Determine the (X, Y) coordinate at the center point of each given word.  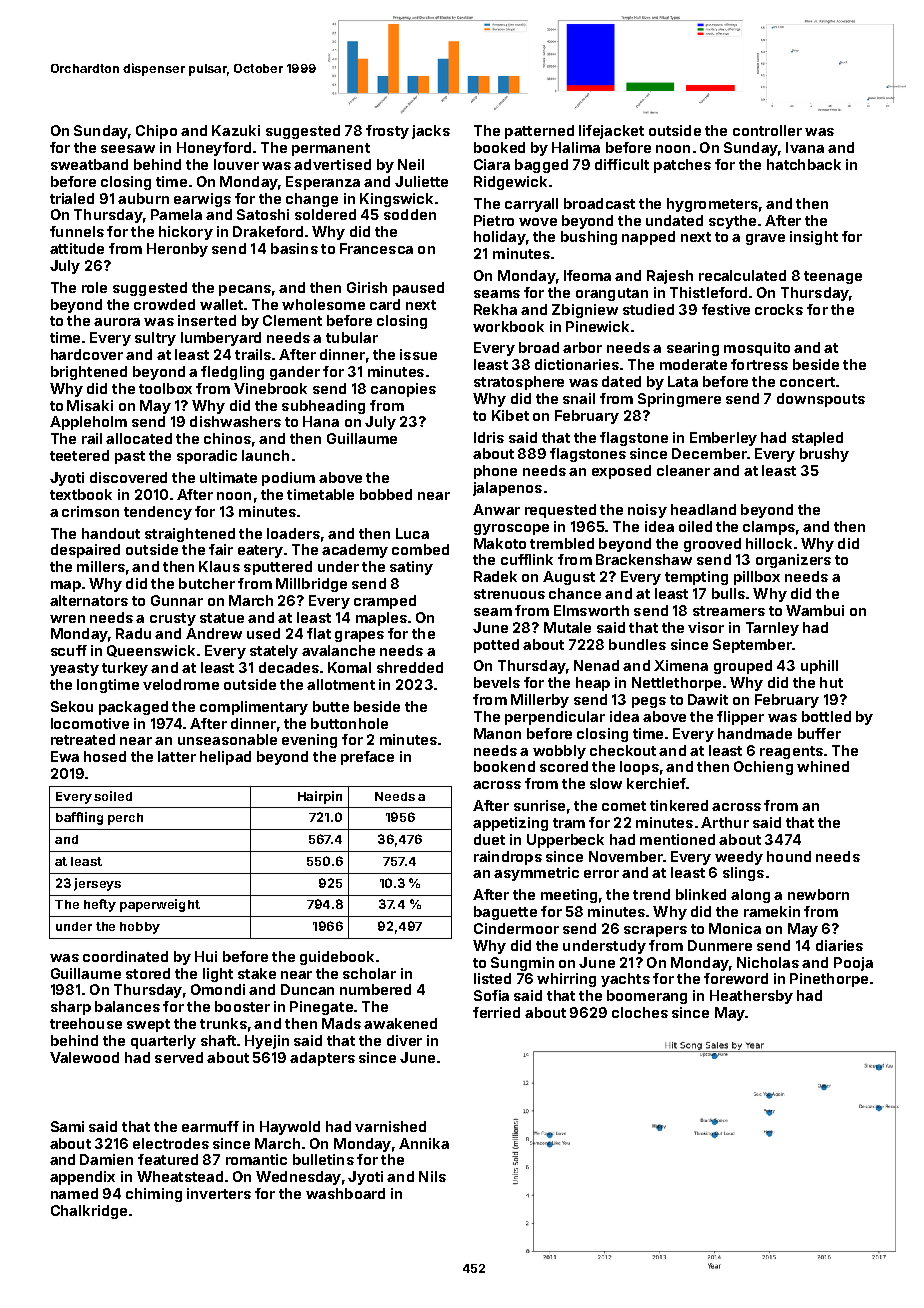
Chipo (156, 132)
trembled (562, 543)
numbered (375, 989)
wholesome (323, 304)
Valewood (84, 1057)
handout (111, 533)
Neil (411, 164)
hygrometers (712, 205)
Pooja (853, 964)
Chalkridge (89, 1212)
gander (295, 373)
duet (489, 839)
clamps (769, 528)
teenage (833, 277)
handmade (755, 733)
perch (125, 819)
